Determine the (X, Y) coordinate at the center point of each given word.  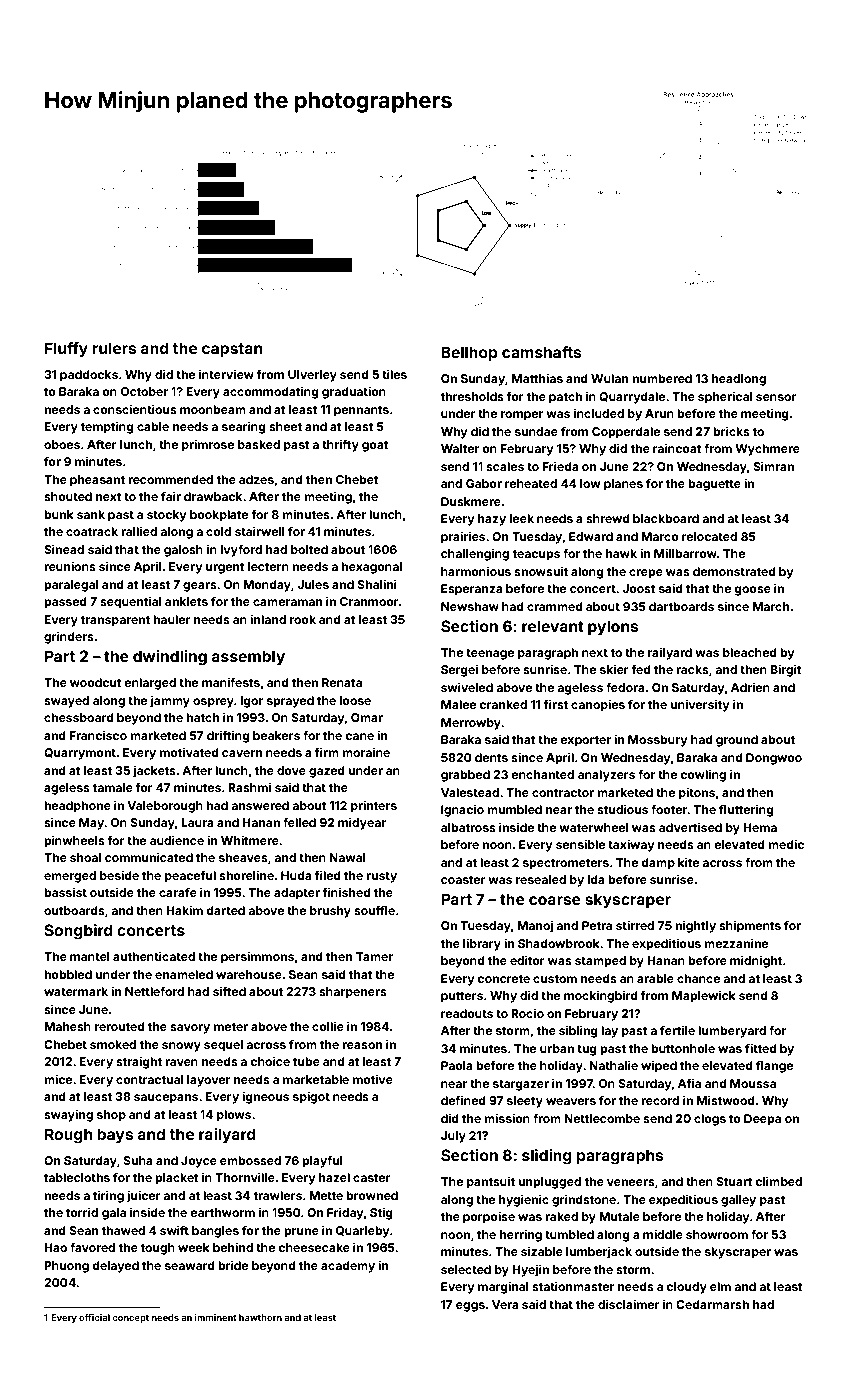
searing (244, 428)
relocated (709, 536)
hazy (492, 520)
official (94, 1317)
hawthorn (260, 1317)
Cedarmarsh (712, 1304)
